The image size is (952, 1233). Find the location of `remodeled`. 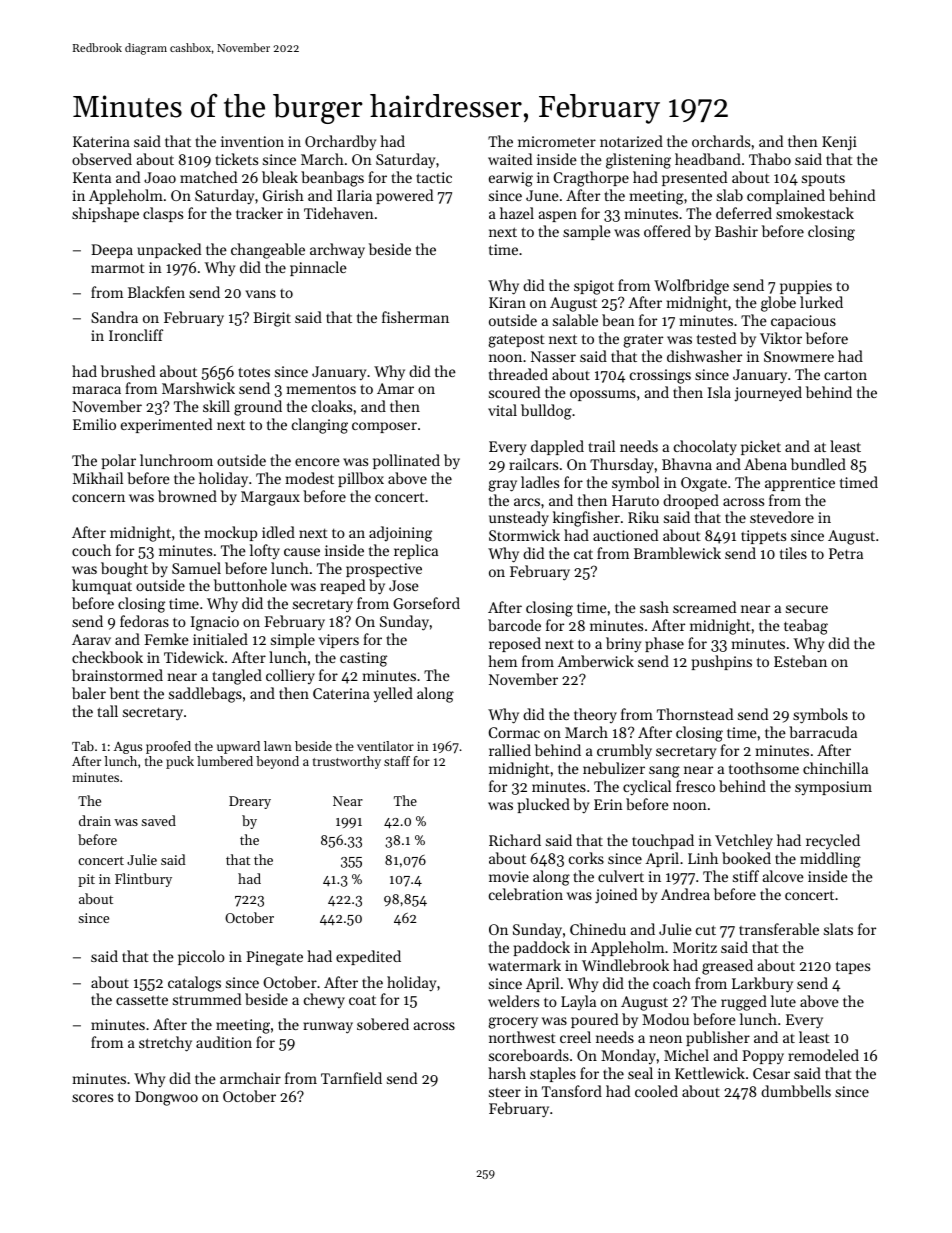

remodeled is located at coordinates (823, 1055).
